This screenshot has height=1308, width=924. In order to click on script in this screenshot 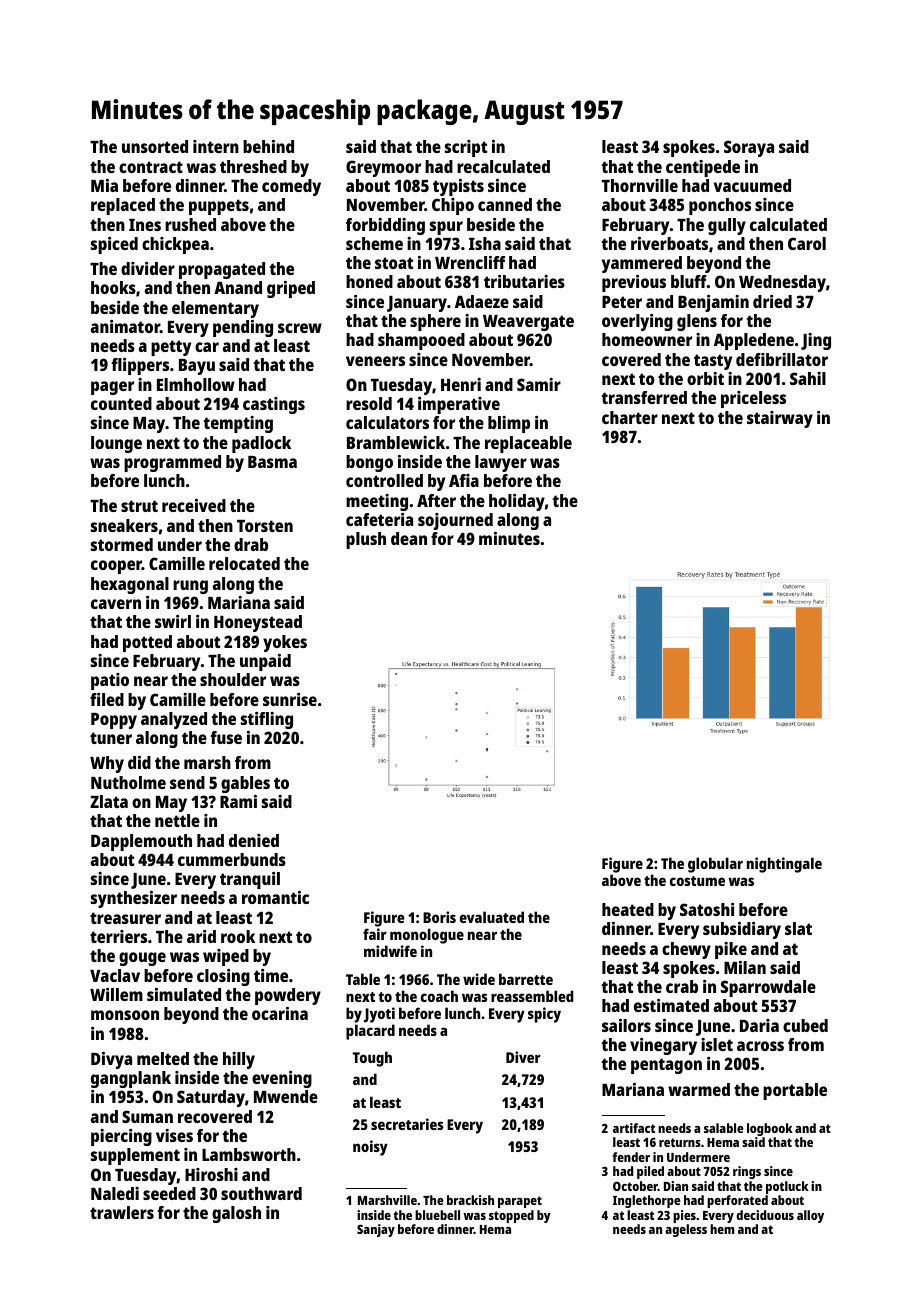, I will do `click(466, 148)`.
